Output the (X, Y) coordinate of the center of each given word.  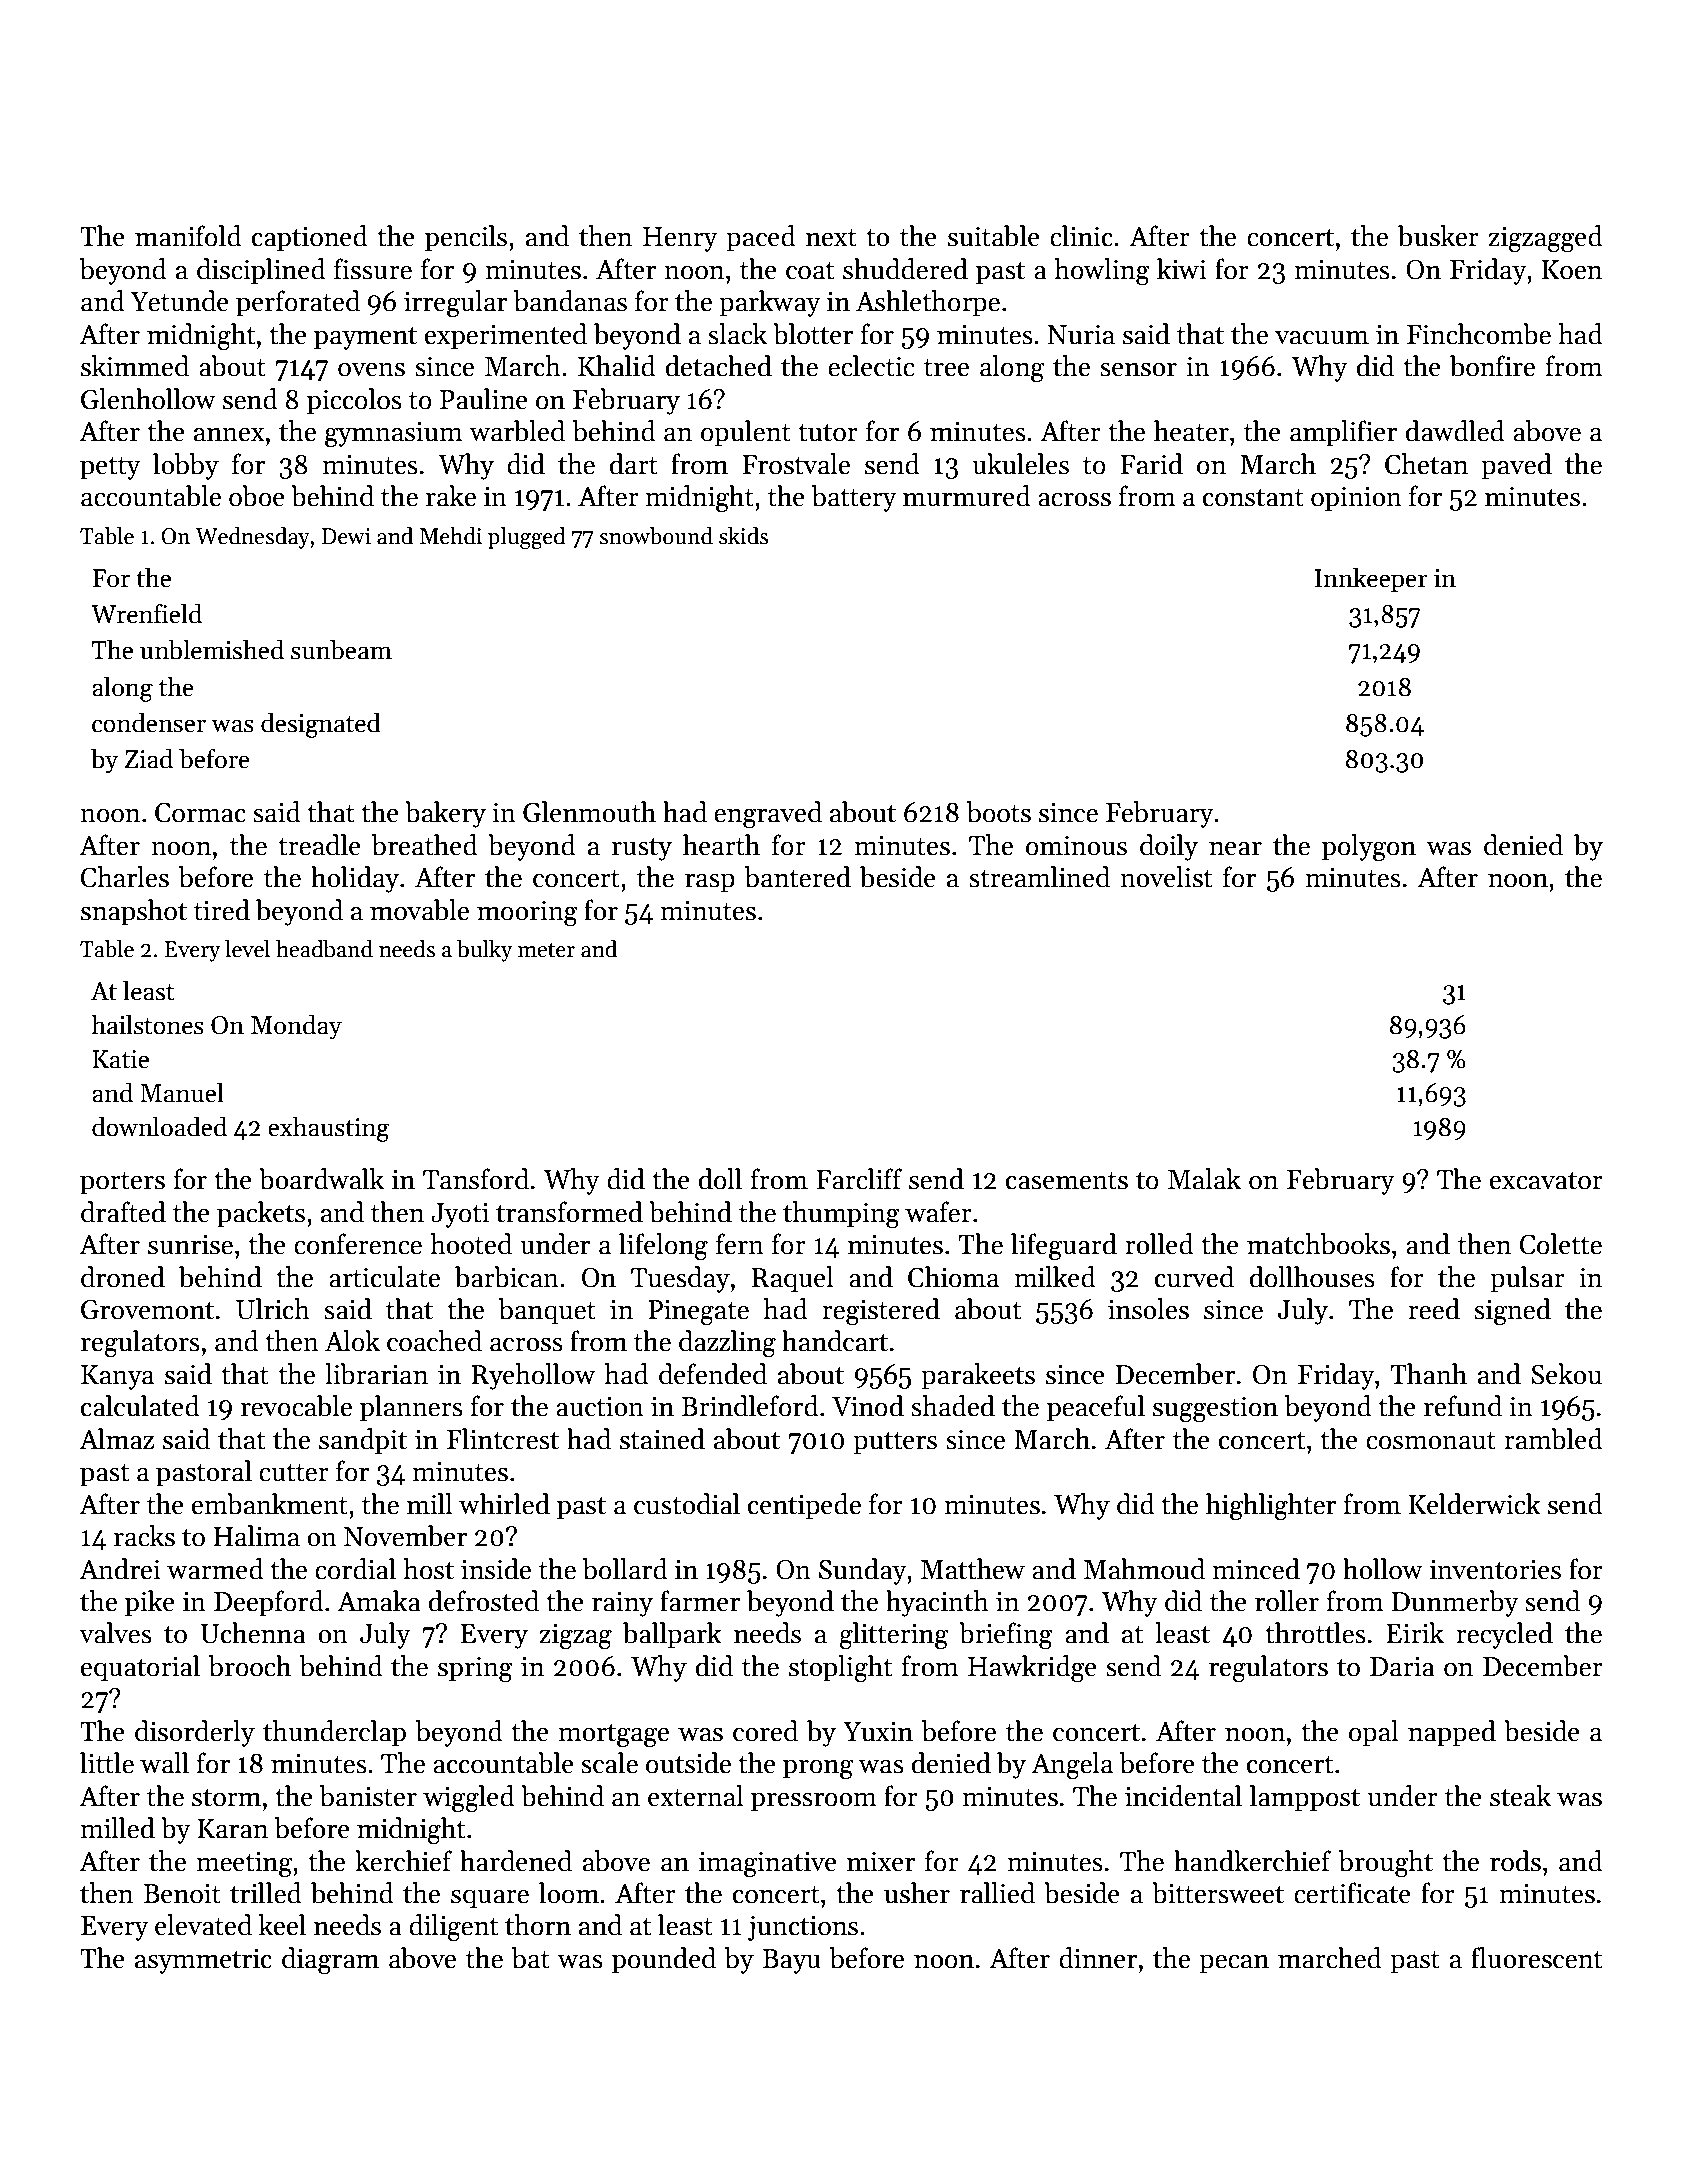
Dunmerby (1455, 1603)
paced (761, 238)
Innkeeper (1371, 579)
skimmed (135, 366)
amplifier (1343, 433)
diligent (453, 1928)
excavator (1546, 1181)
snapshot (134, 912)
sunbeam (341, 649)
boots (999, 812)
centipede (804, 1506)
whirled (504, 1504)
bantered (798, 877)
